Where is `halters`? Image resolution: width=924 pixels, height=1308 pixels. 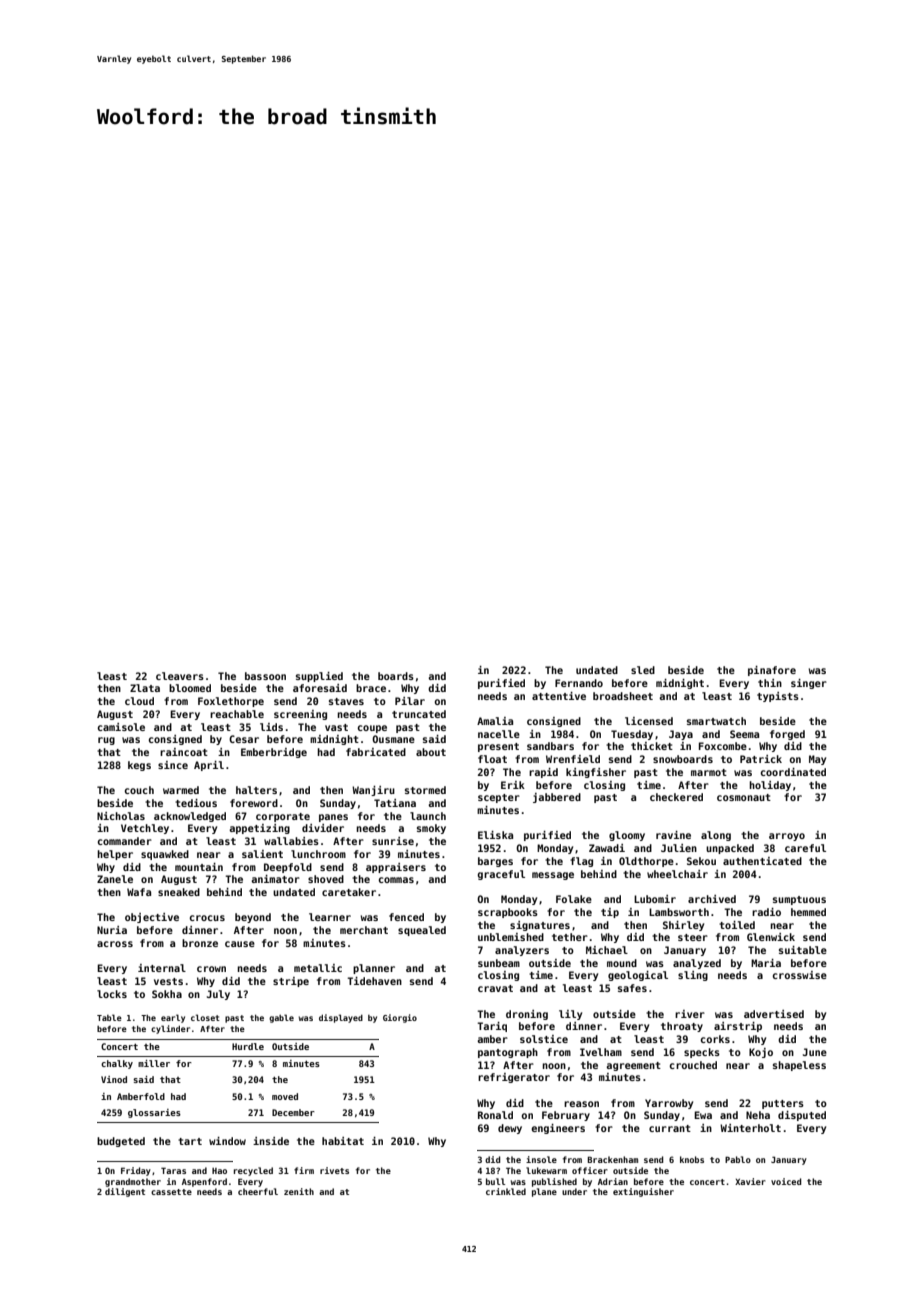 halters is located at coordinates (256, 790).
